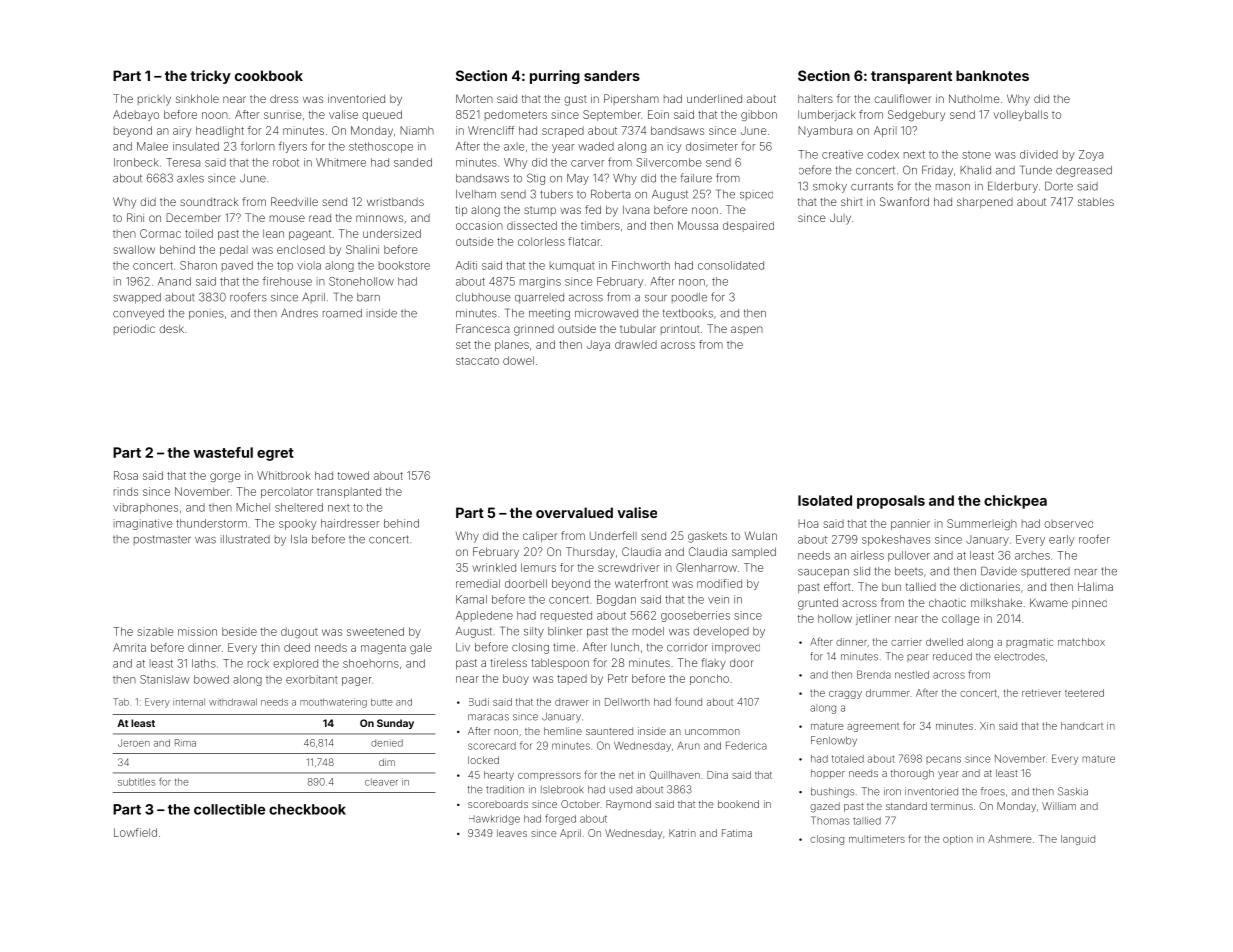 The height and width of the screenshot is (952, 1233). I want to click on collectible, so click(229, 809).
